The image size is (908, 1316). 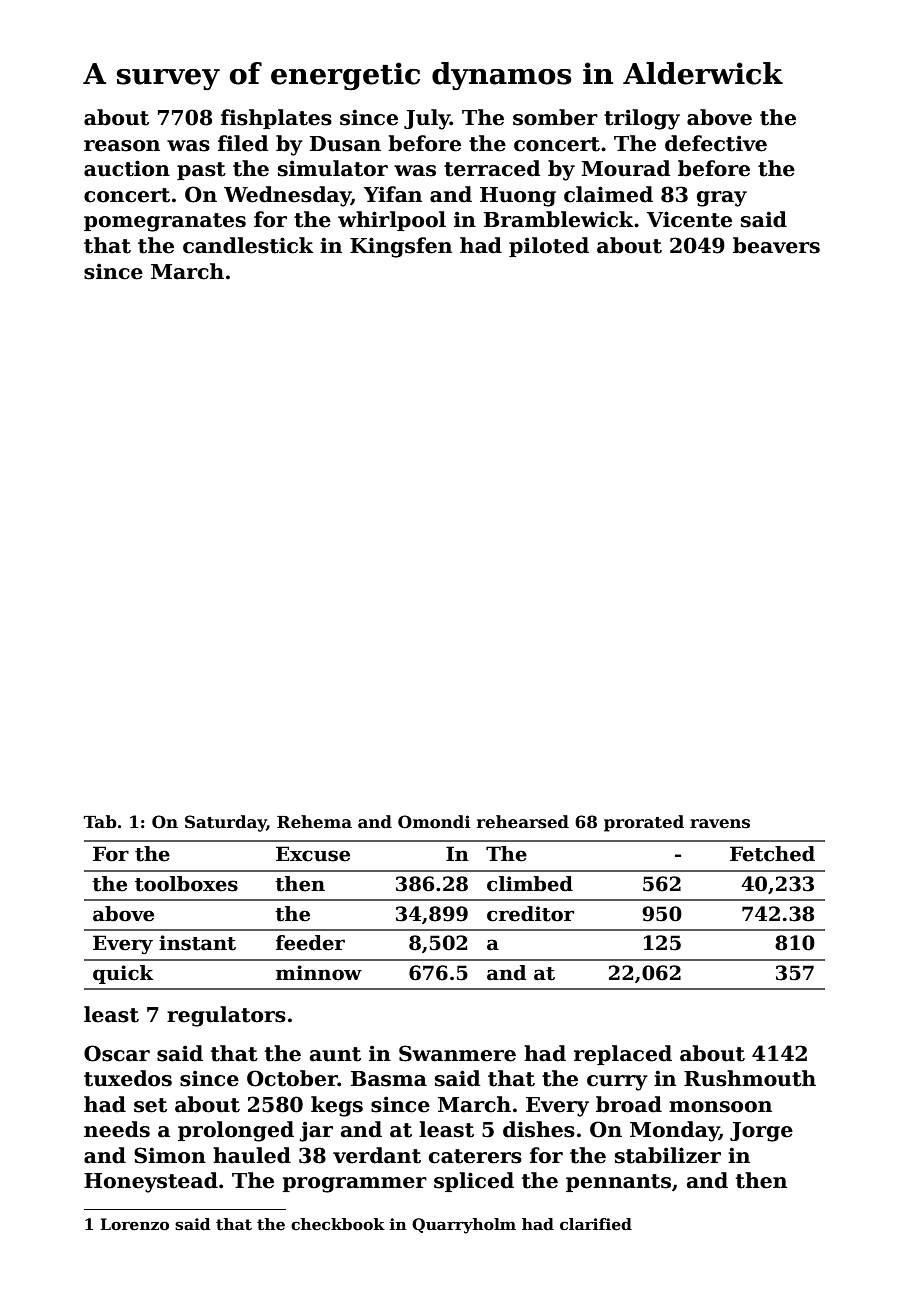 What do you see at coordinates (464, 1226) in the image?
I see `Quarryholm` at bounding box center [464, 1226].
